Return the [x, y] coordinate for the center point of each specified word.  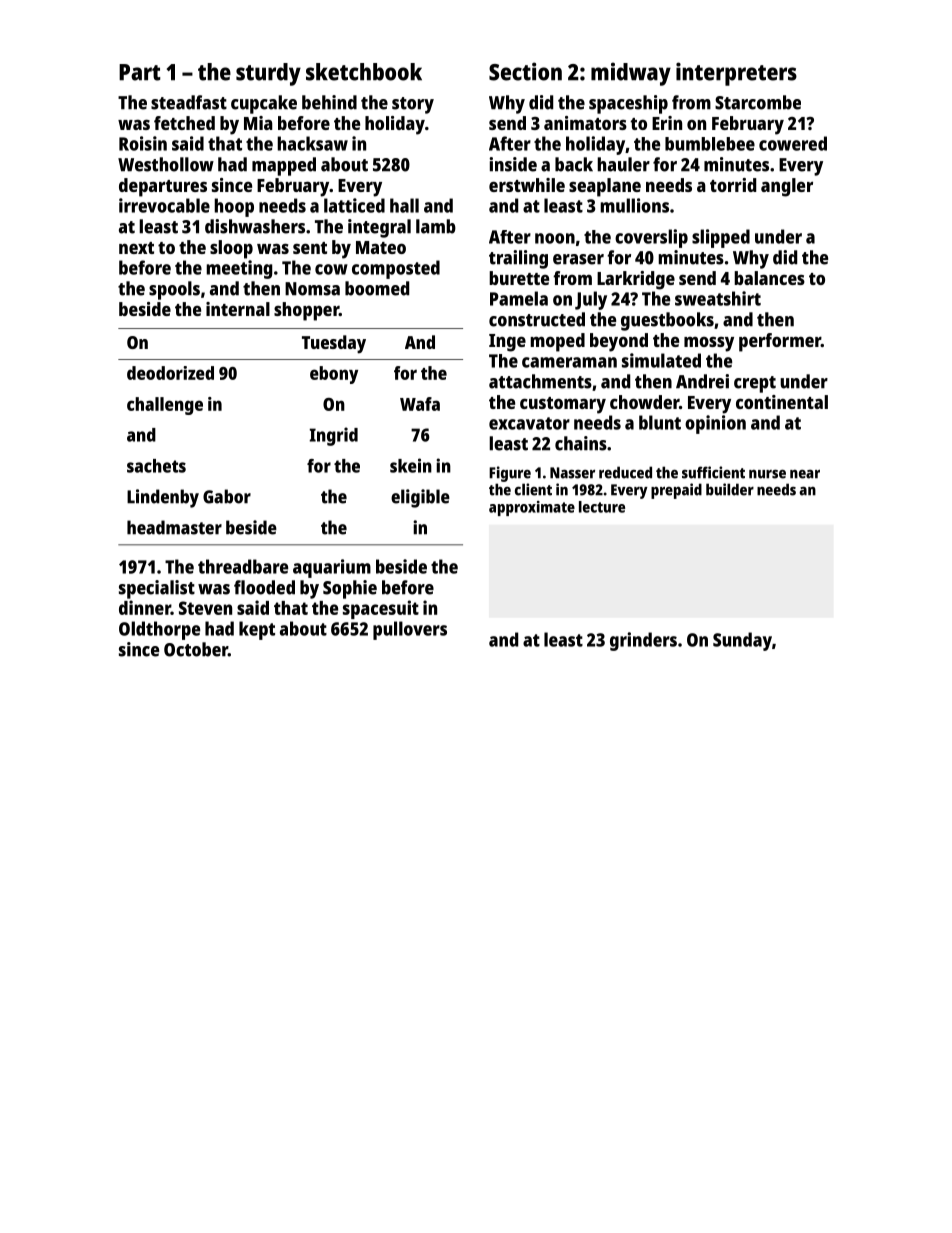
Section [525, 71]
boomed [377, 288]
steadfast [189, 102]
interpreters [736, 74]
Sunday [742, 641]
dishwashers [255, 226]
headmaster [174, 527]
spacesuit [381, 609]
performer [780, 342]
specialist [157, 589]
